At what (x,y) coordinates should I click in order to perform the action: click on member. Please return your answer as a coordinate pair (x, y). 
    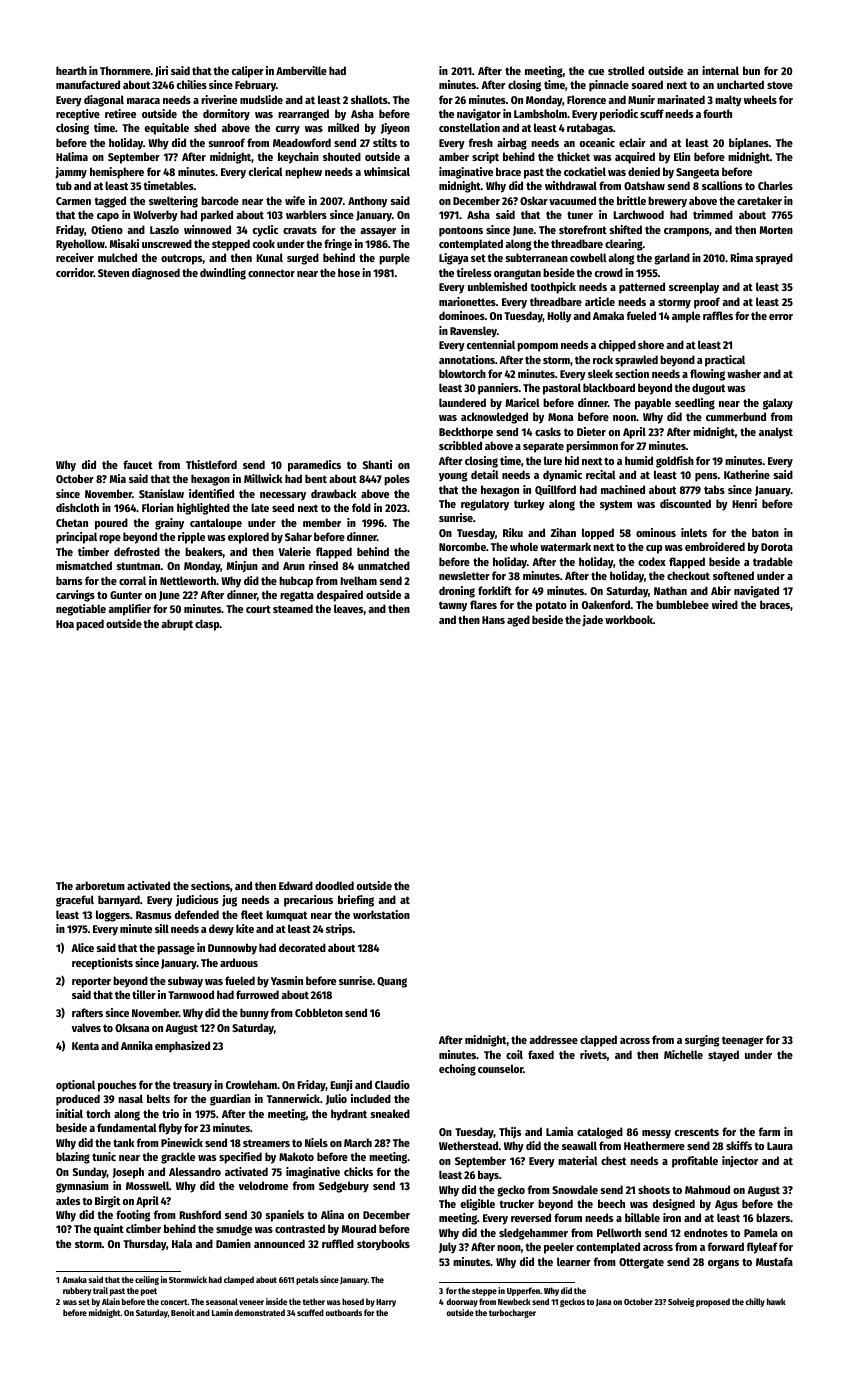
    Looking at the image, I should click on (322, 522).
